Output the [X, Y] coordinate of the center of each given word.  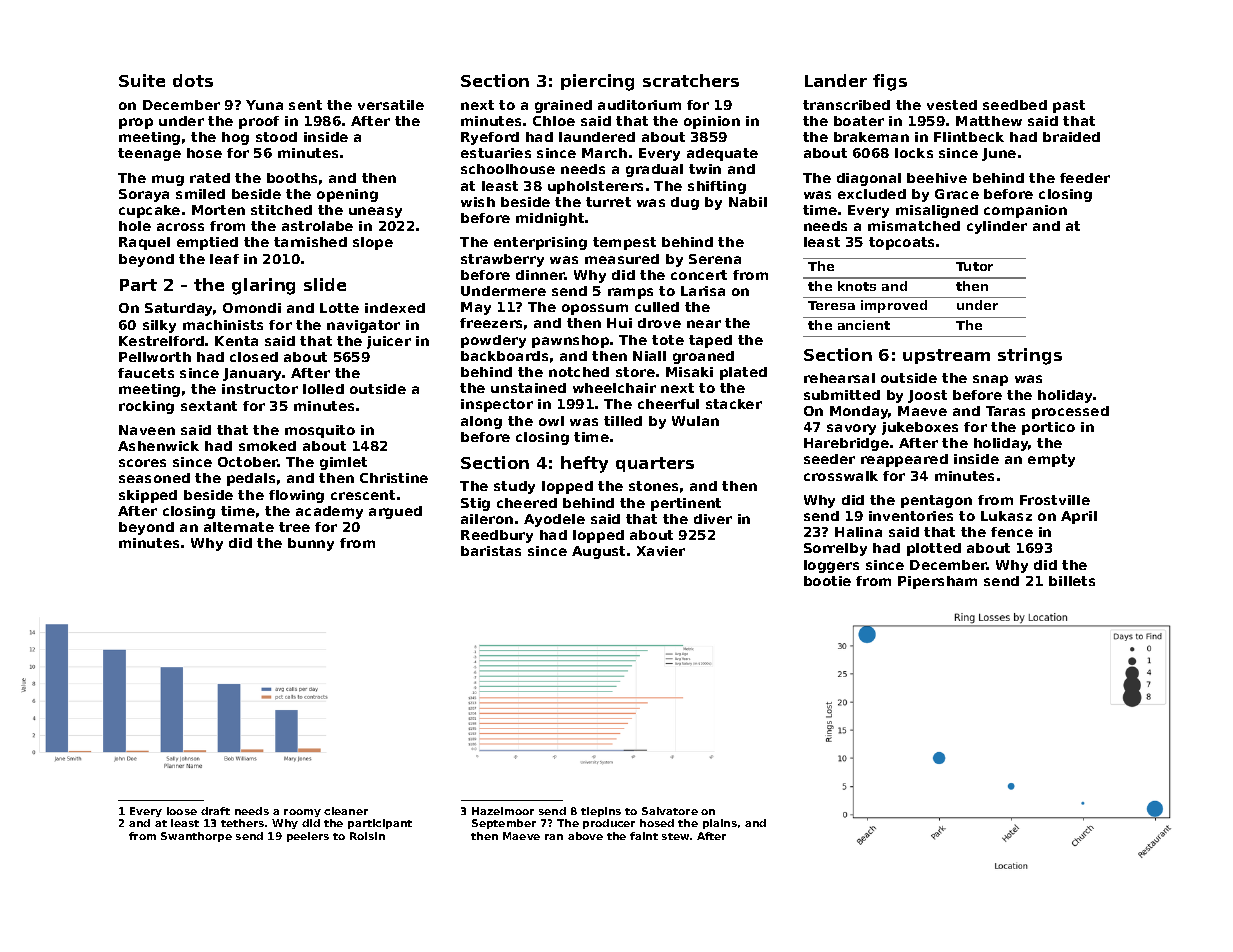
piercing [597, 82]
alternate [239, 527]
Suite [142, 80]
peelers [308, 837]
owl [551, 421]
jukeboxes [920, 428]
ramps [630, 293]
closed [254, 357]
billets [1072, 581]
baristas [491, 551]
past [1069, 106]
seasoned [154, 478]
